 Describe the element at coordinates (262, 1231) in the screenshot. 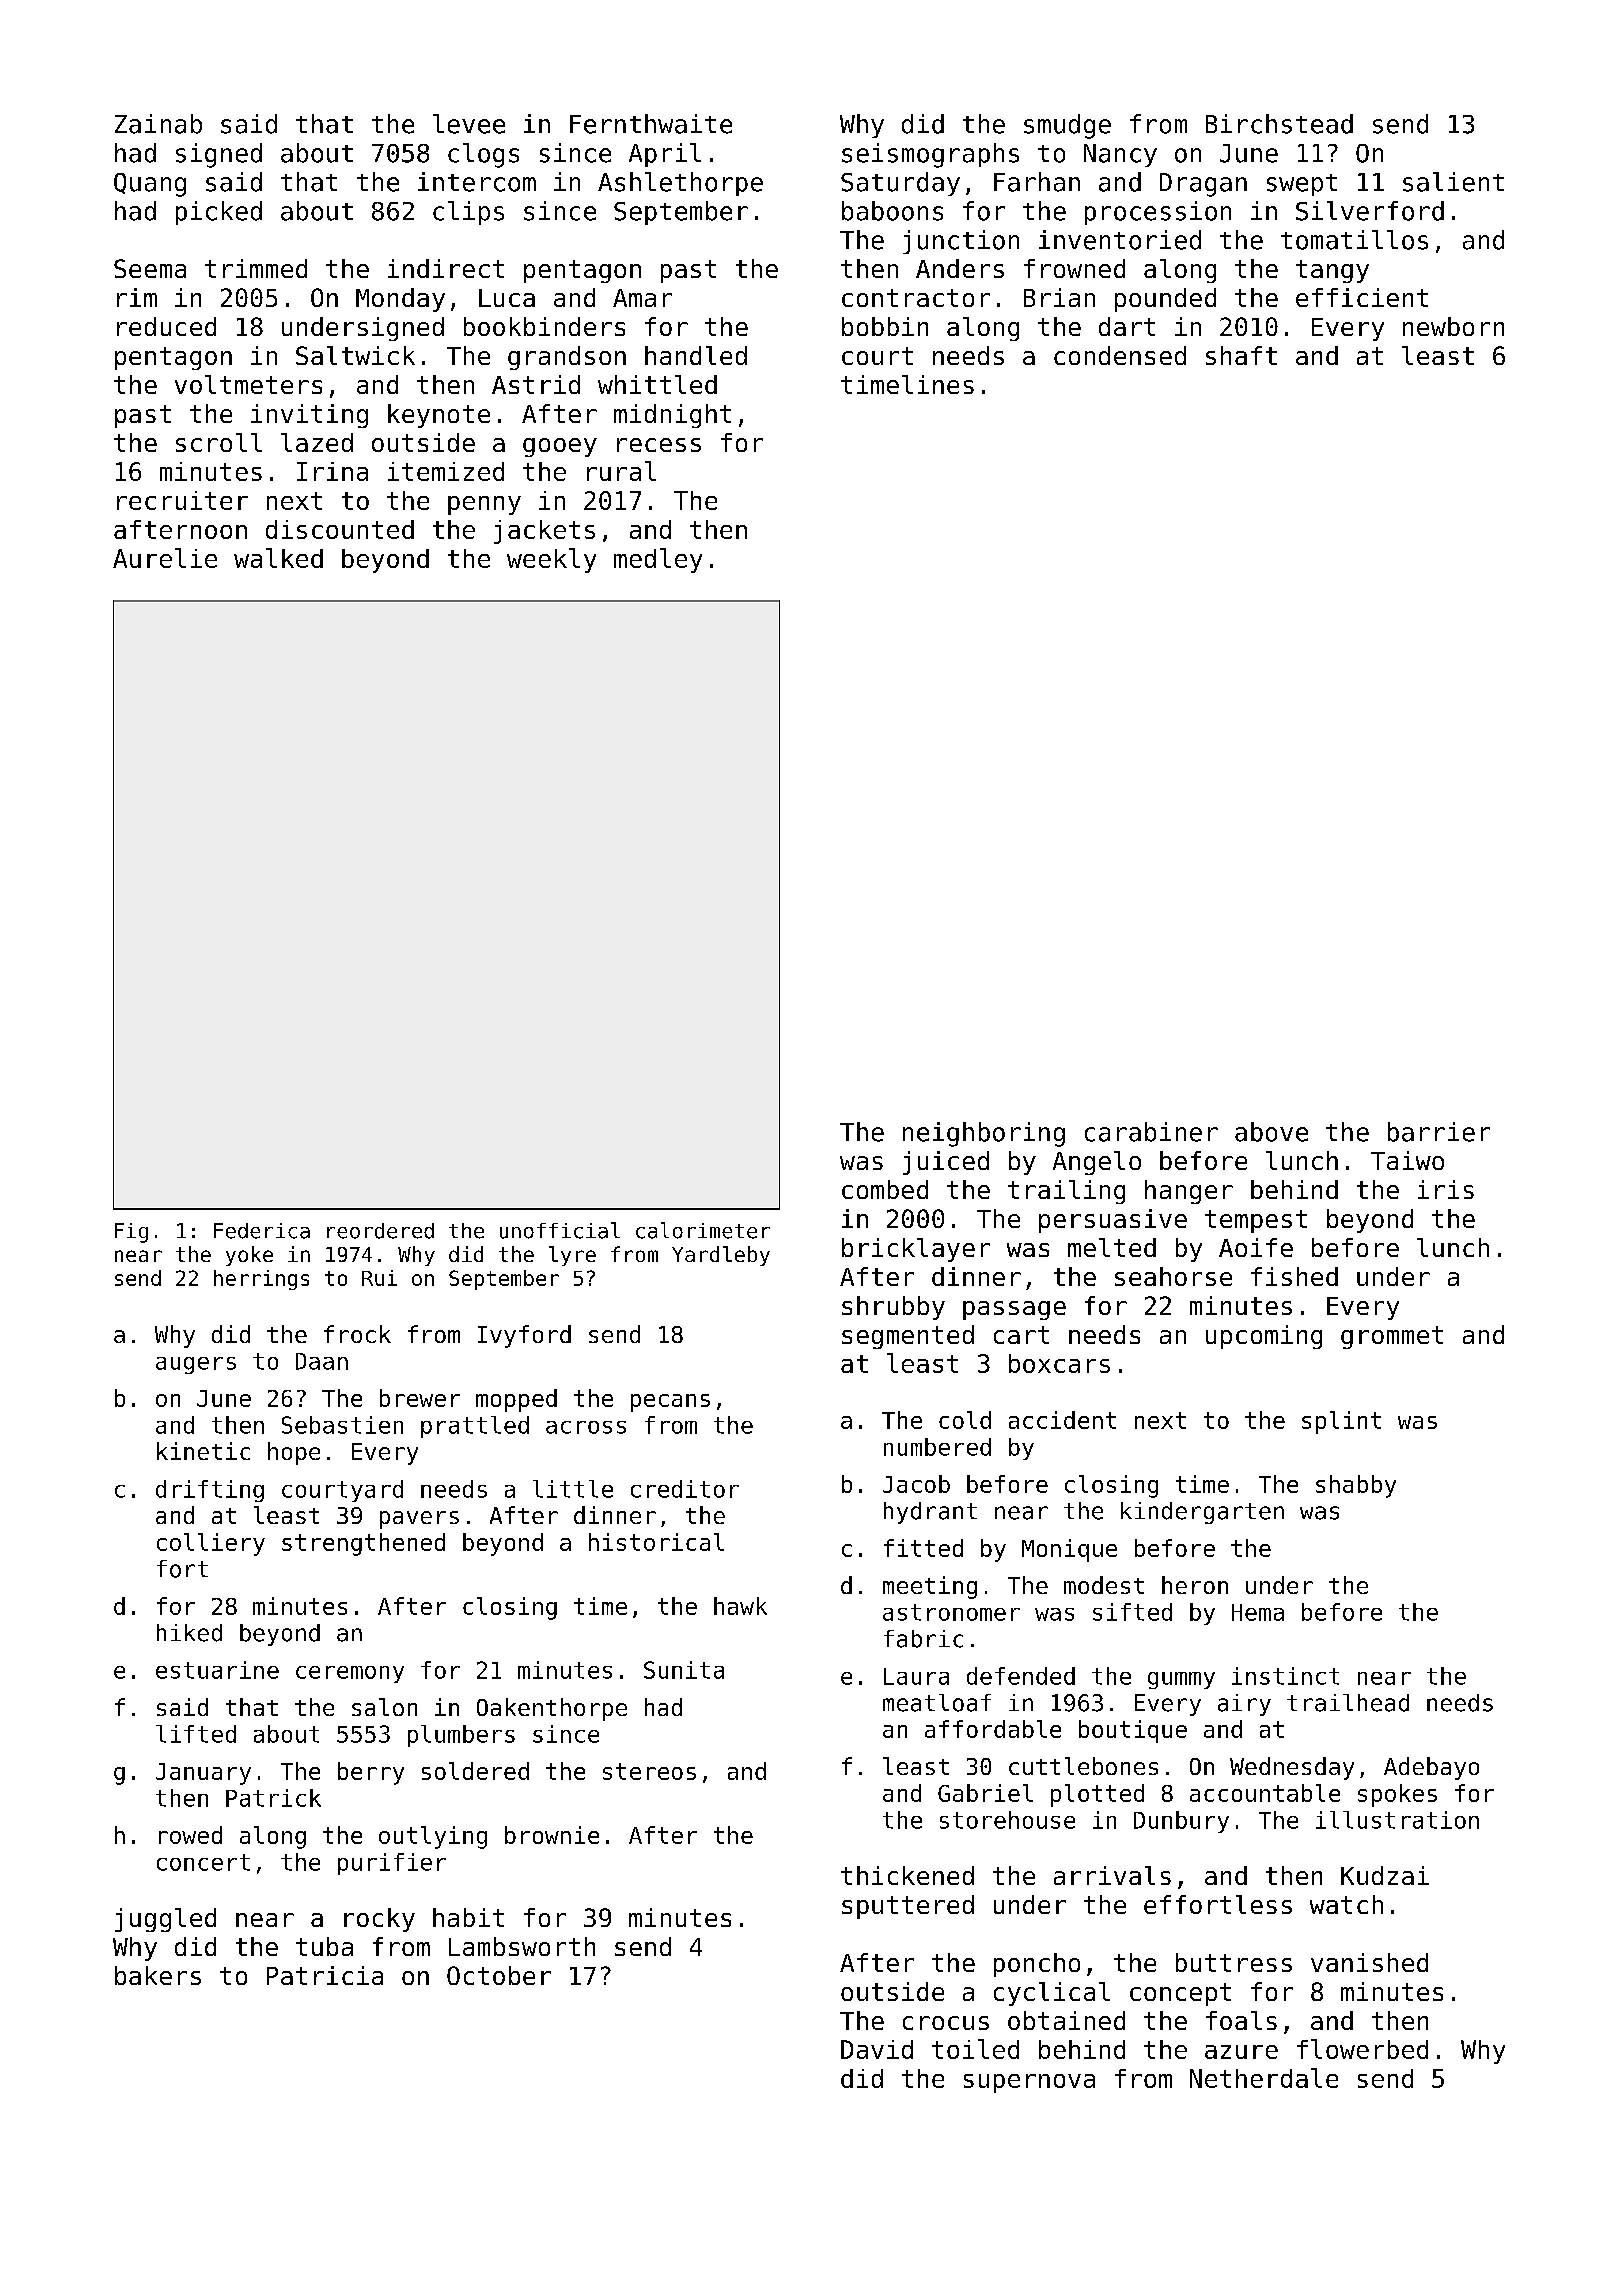

I see `Federica` at that location.
